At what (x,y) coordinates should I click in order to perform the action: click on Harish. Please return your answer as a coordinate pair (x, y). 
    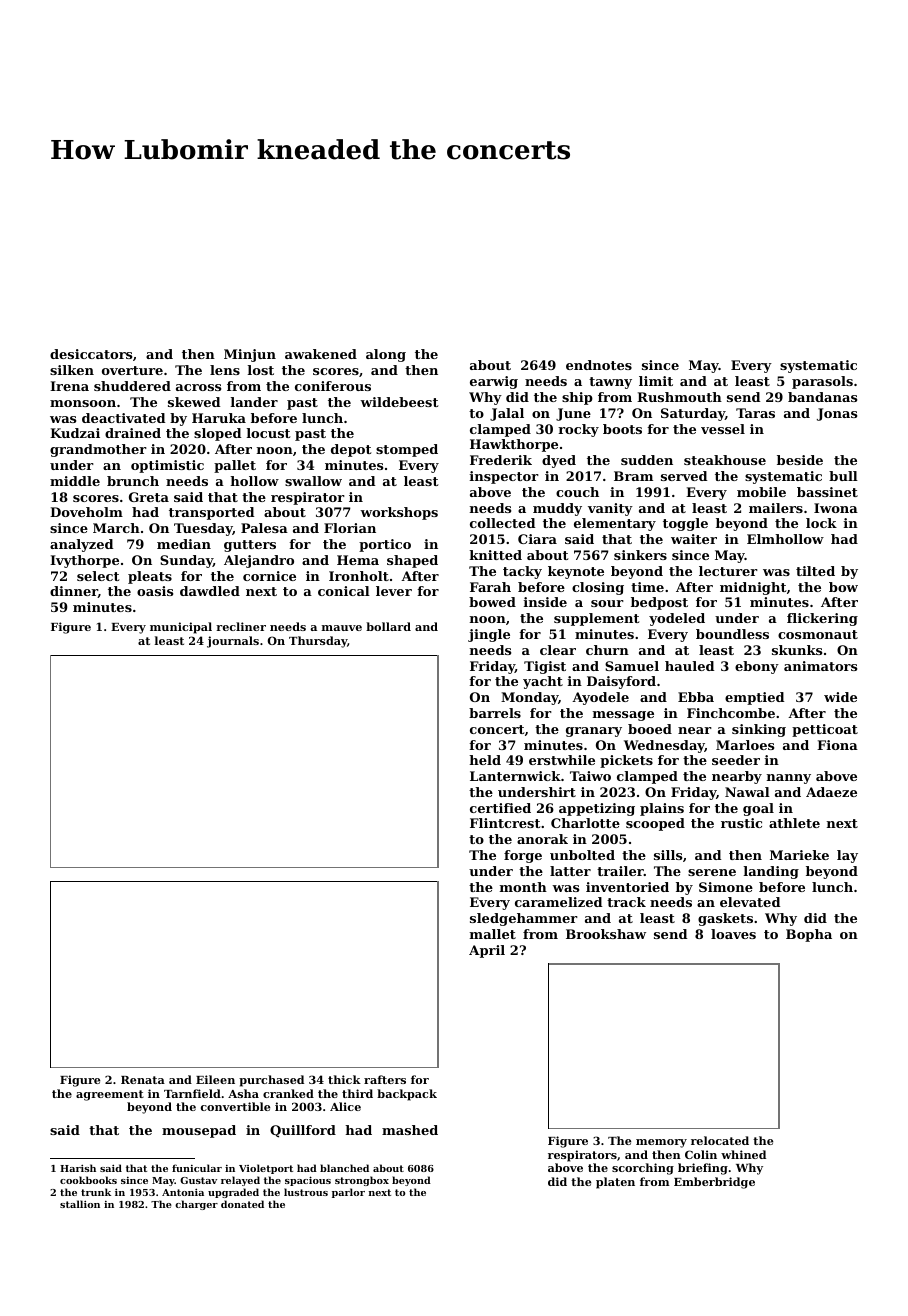
    Looking at the image, I should click on (78, 1168).
